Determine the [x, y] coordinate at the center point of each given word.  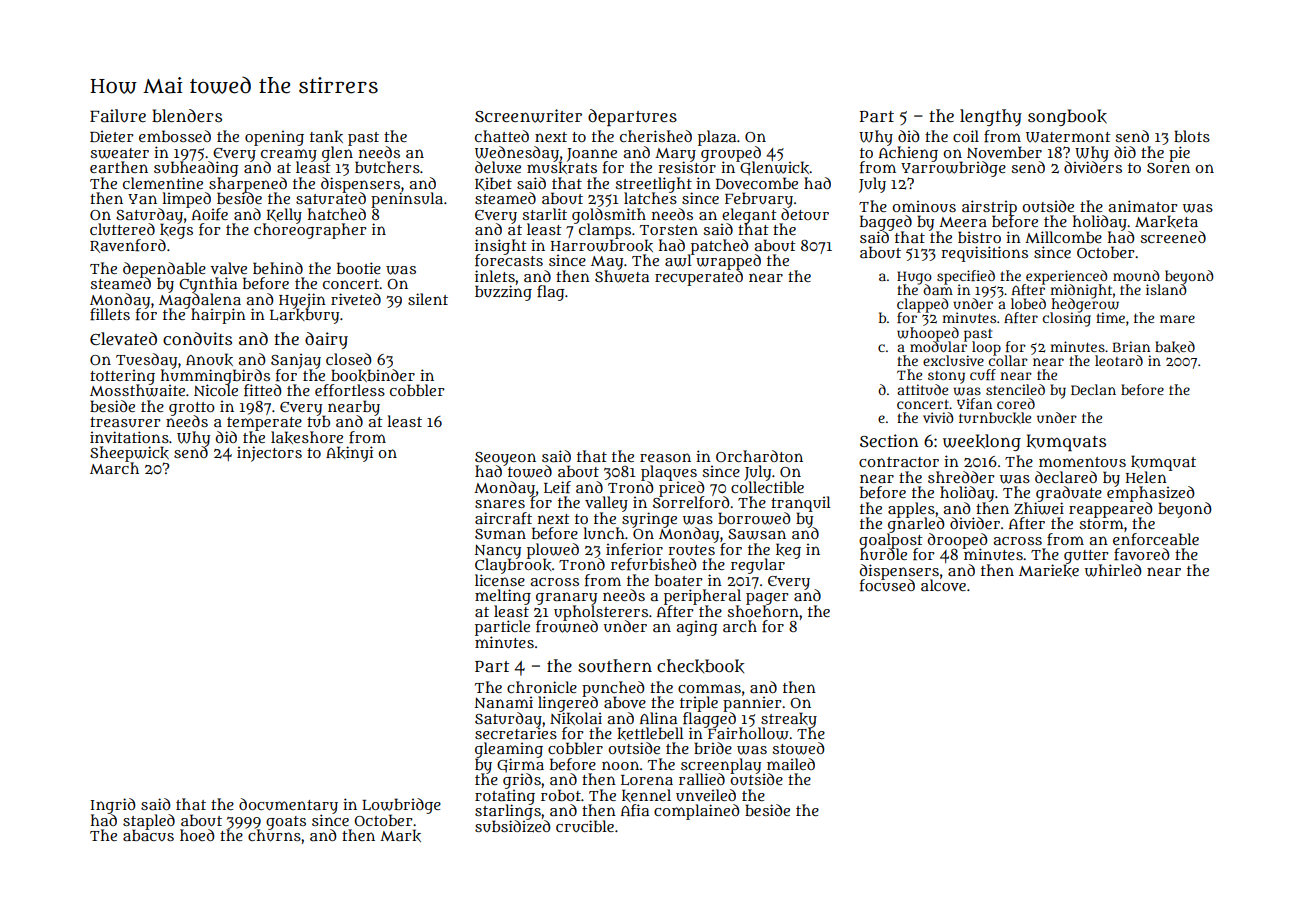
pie [1179, 154]
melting [503, 597]
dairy [326, 340]
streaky [789, 719]
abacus [148, 835]
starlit [544, 214]
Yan [142, 199]
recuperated [699, 278]
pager [767, 599]
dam [938, 289]
